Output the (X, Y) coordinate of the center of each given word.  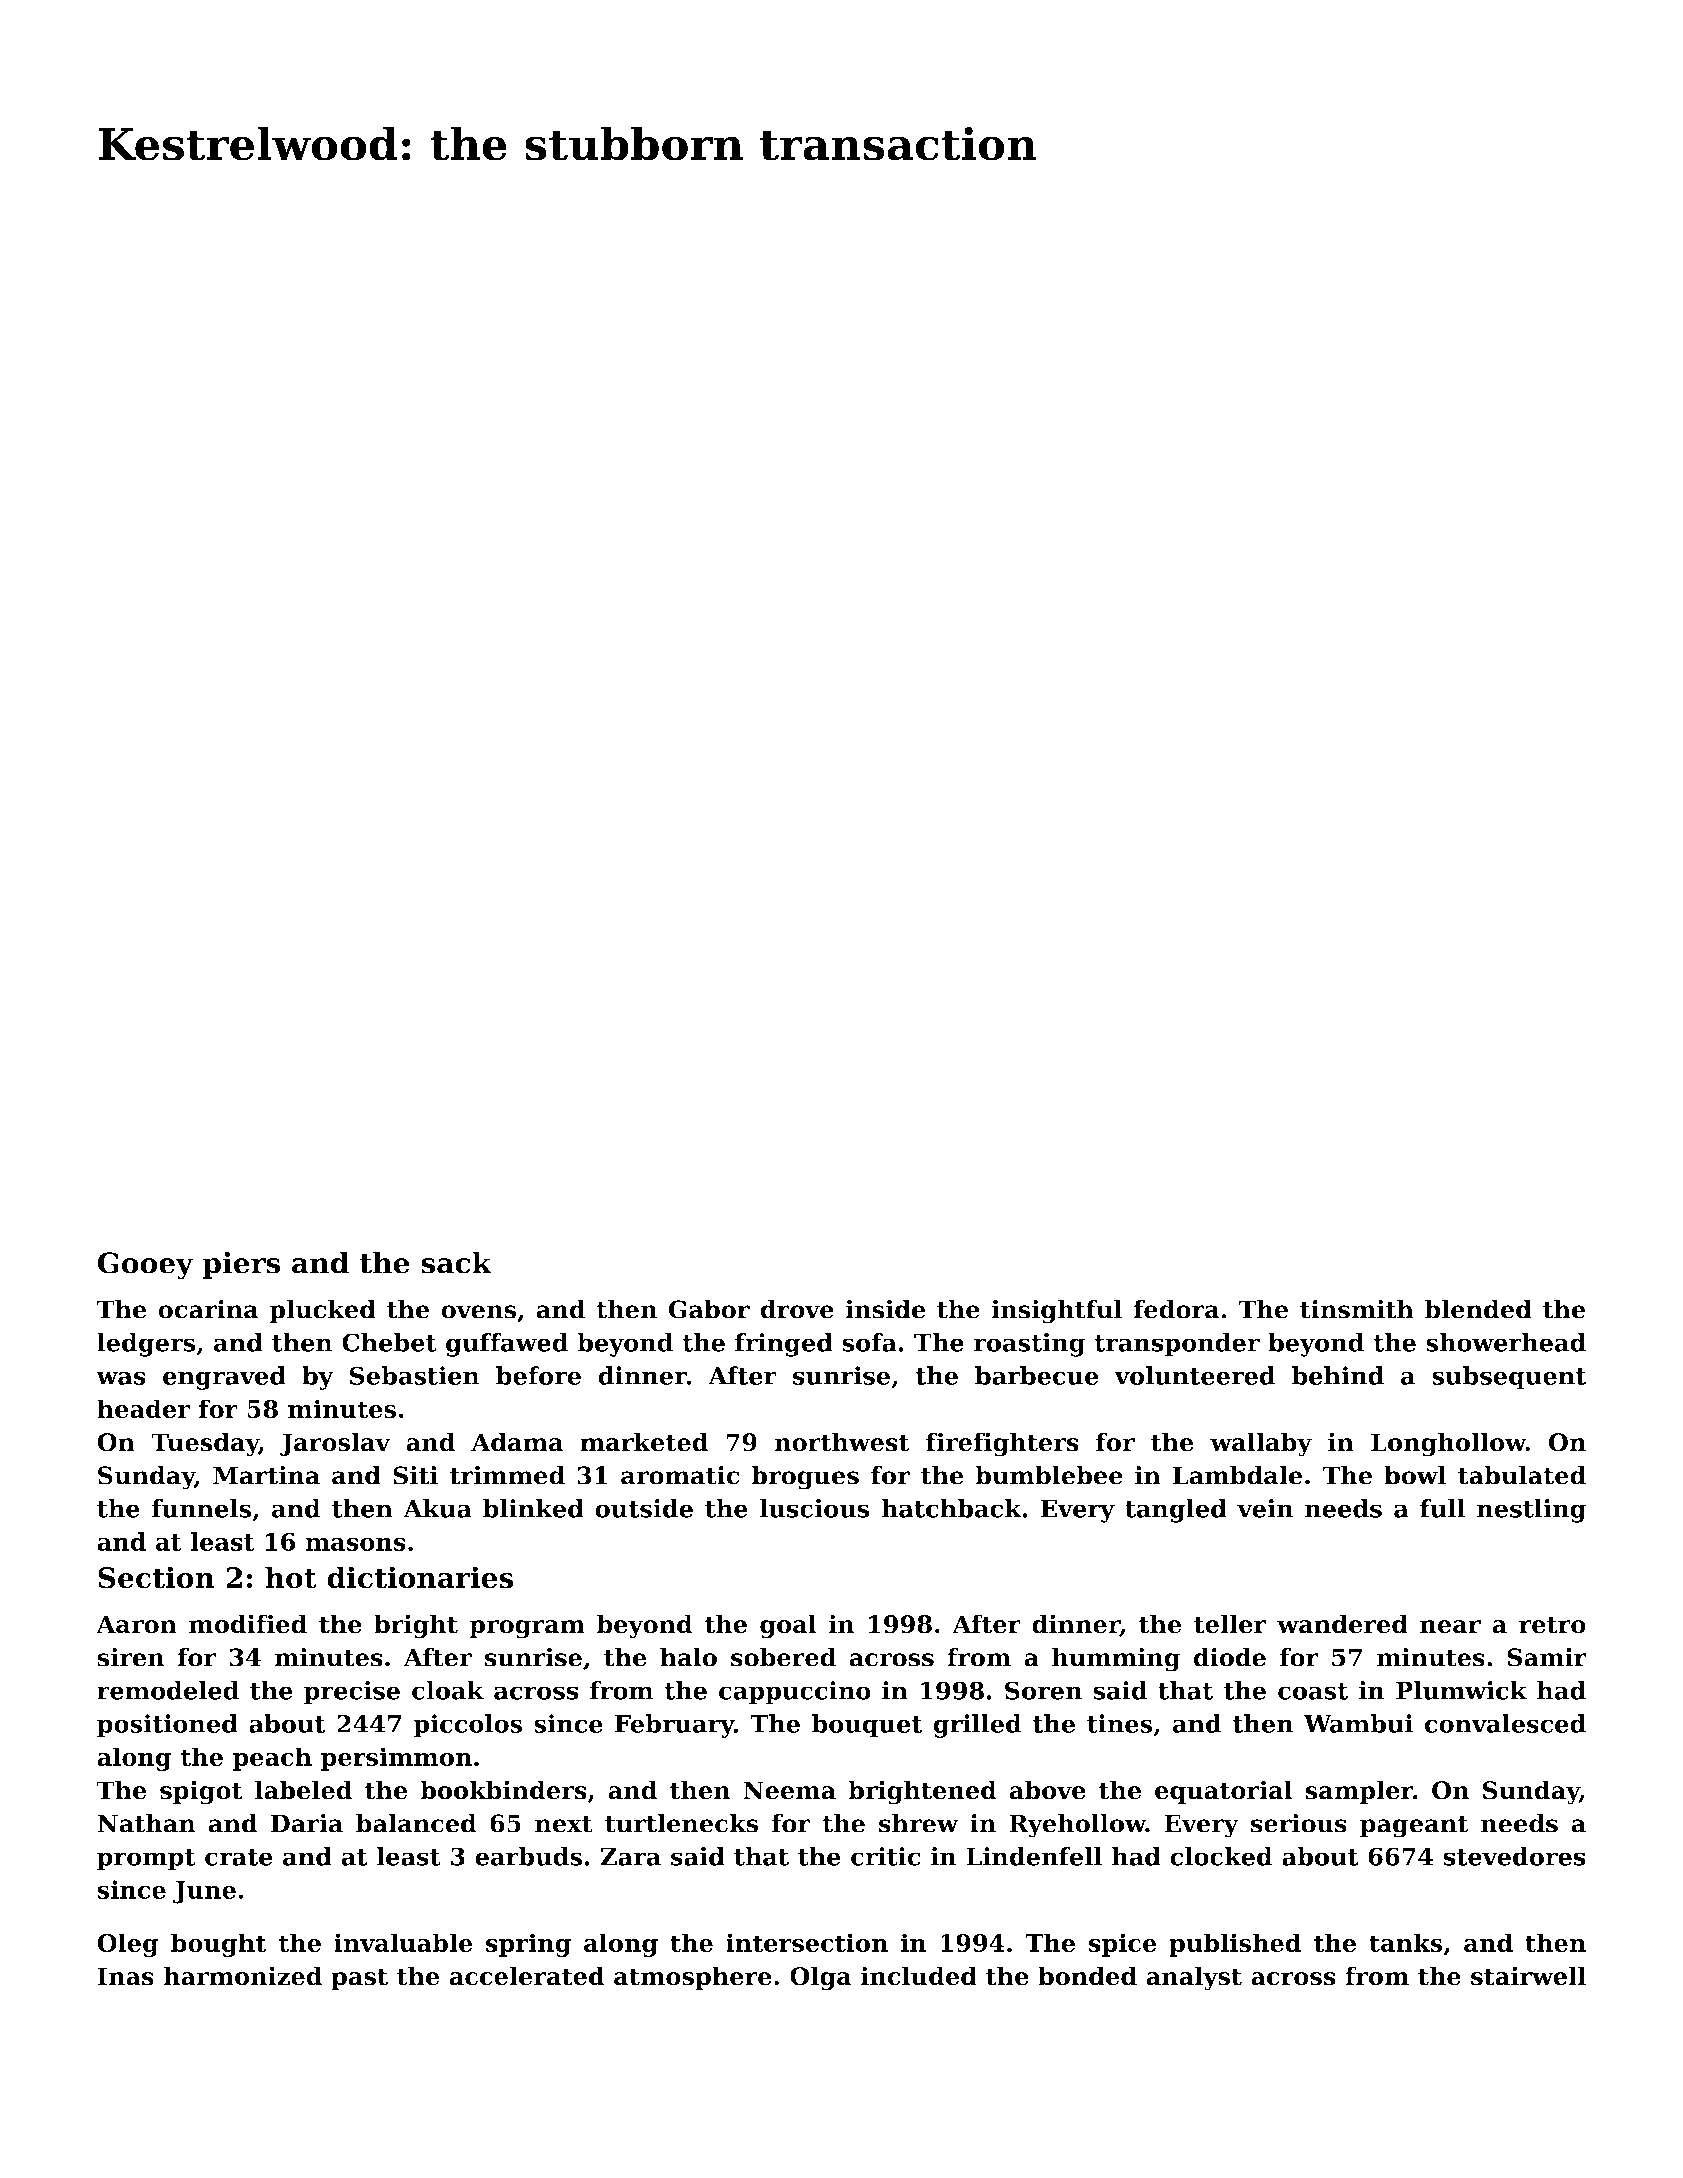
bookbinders (503, 1790)
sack (456, 1262)
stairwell (1528, 1976)
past (359, 1979)
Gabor (709, 1309)
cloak (448, 1690)
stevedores (1514, 1856)
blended (1478, 1309)
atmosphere (693, 1978)
